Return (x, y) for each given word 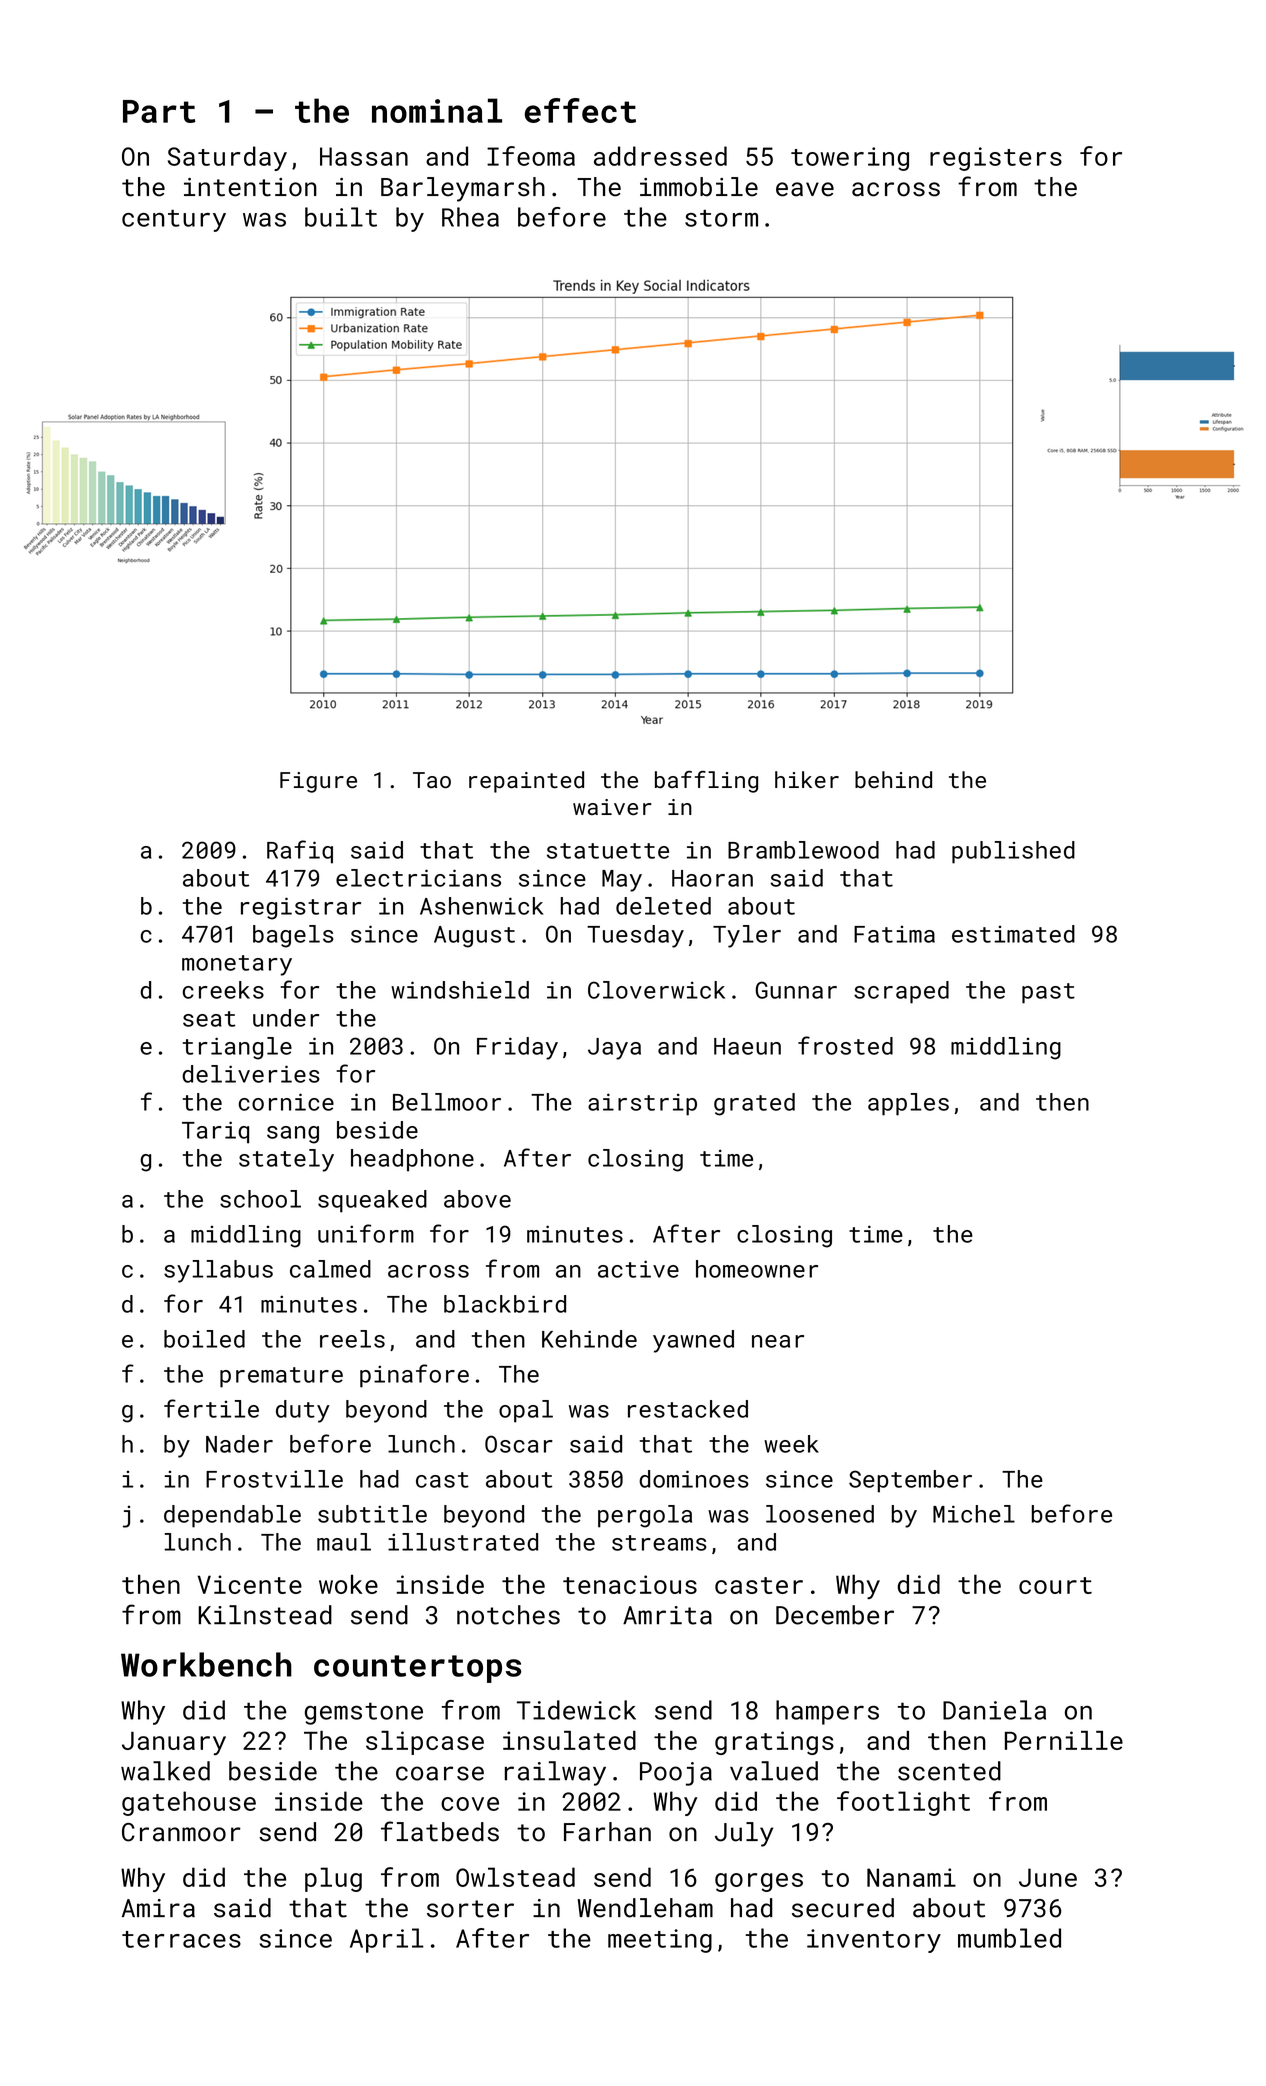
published (1013, 852)
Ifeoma (531, 156)
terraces (181, 1939)
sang (293, 1135)
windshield (460, 990)
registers (996, 159)
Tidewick (576, 1710)
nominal (437, 110)
